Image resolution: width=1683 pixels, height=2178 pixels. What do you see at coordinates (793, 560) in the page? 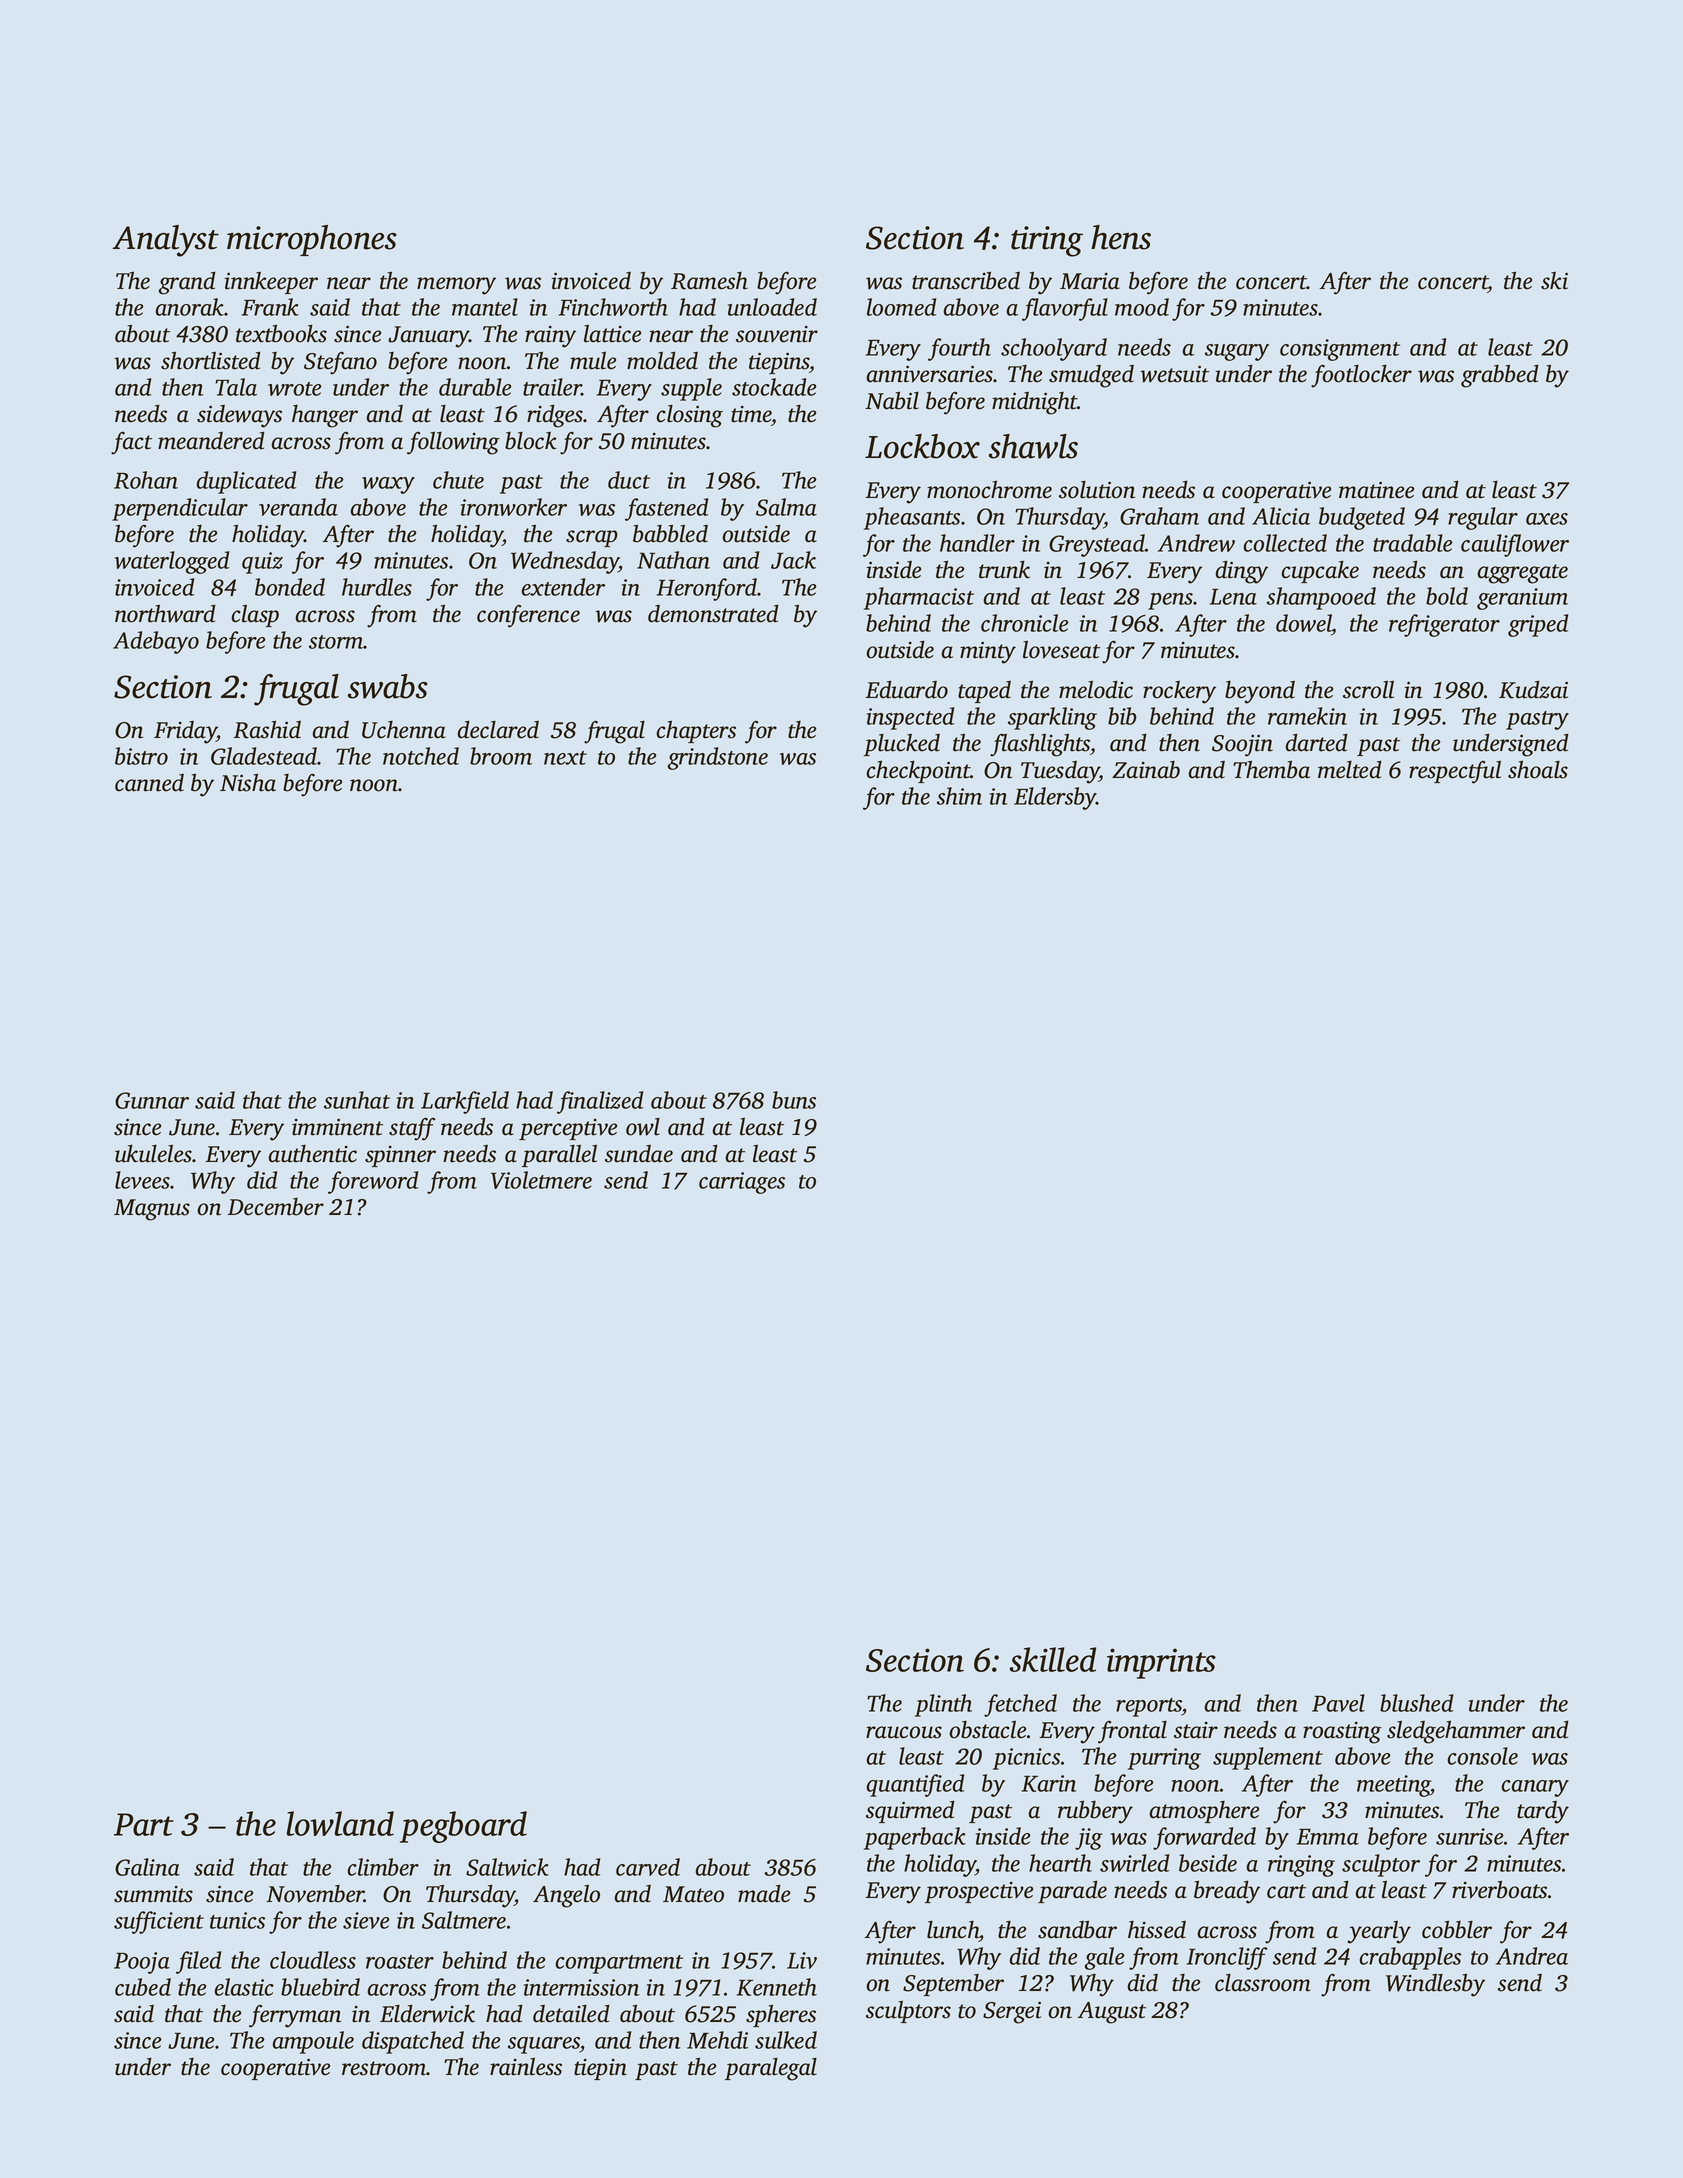
I see `Jack` at bounding box center [793, 560].
